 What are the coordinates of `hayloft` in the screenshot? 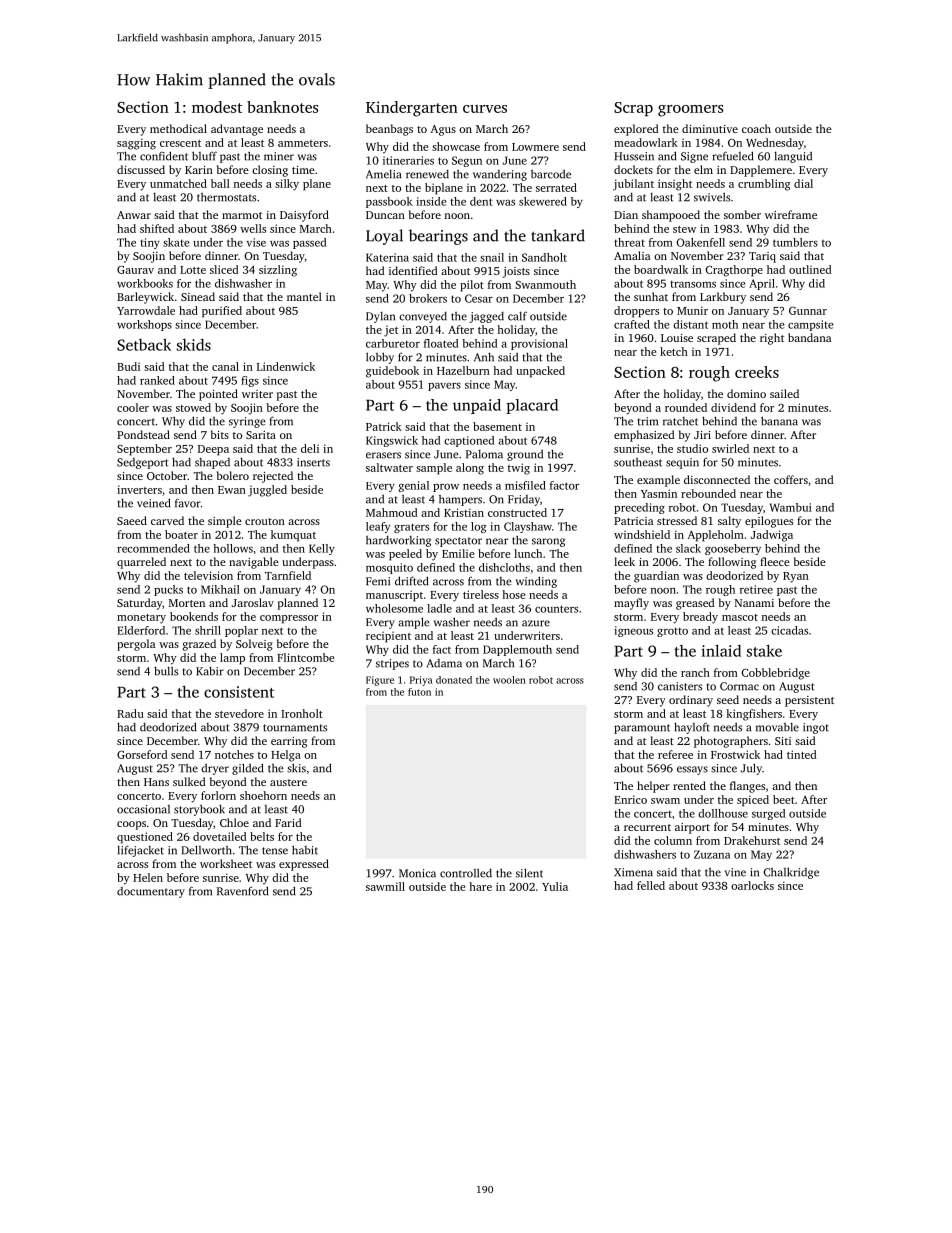 It's located at (692, 728).
